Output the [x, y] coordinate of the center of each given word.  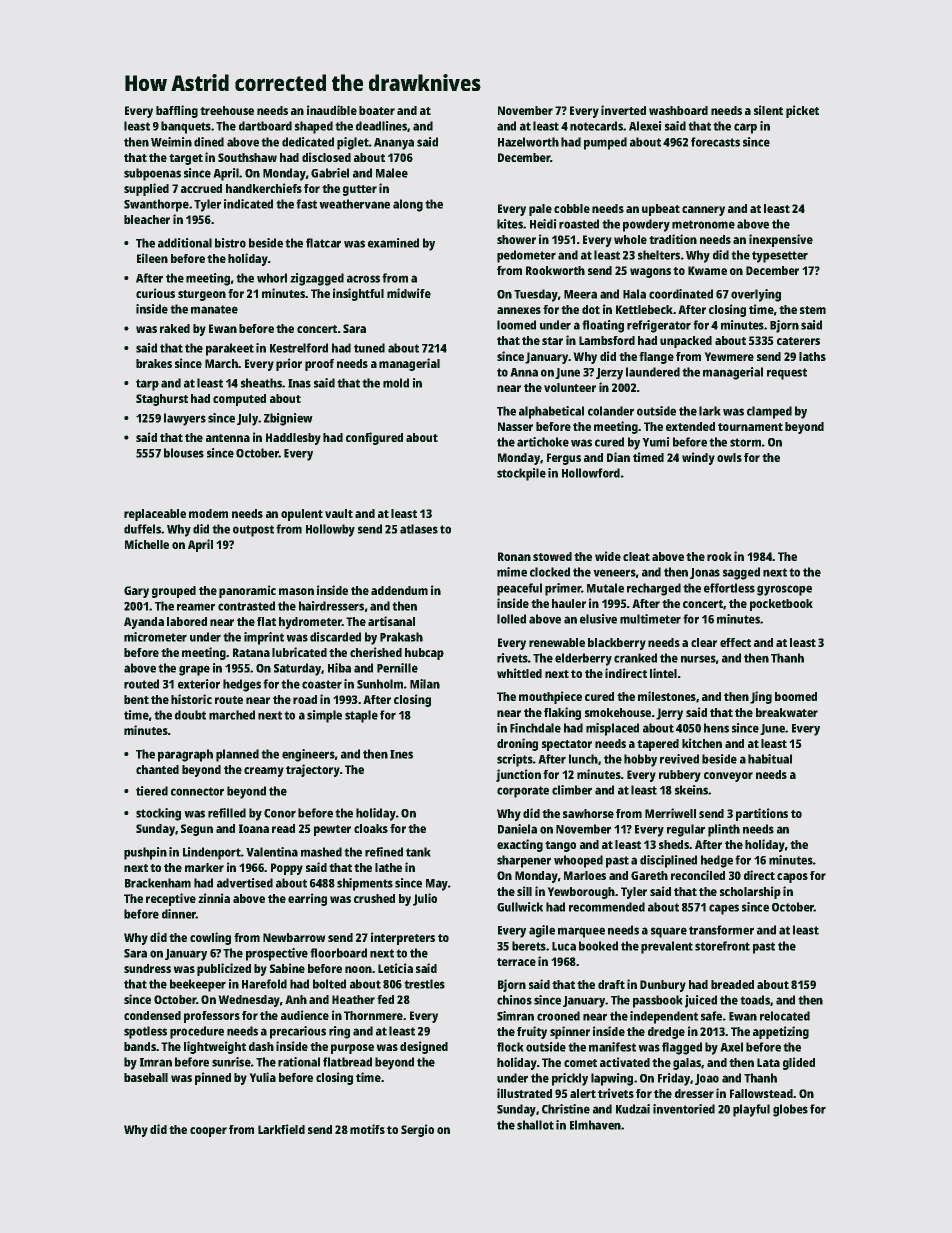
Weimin [171, 142]
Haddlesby [293, 439]
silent [768, 110]
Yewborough [581, 893]
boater [377, 110]
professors [212, 1017]
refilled [227, 813]
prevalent [667, 947]
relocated [785, 1016]
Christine [566, 1109]
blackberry [617, 644]
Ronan [514, 556]
